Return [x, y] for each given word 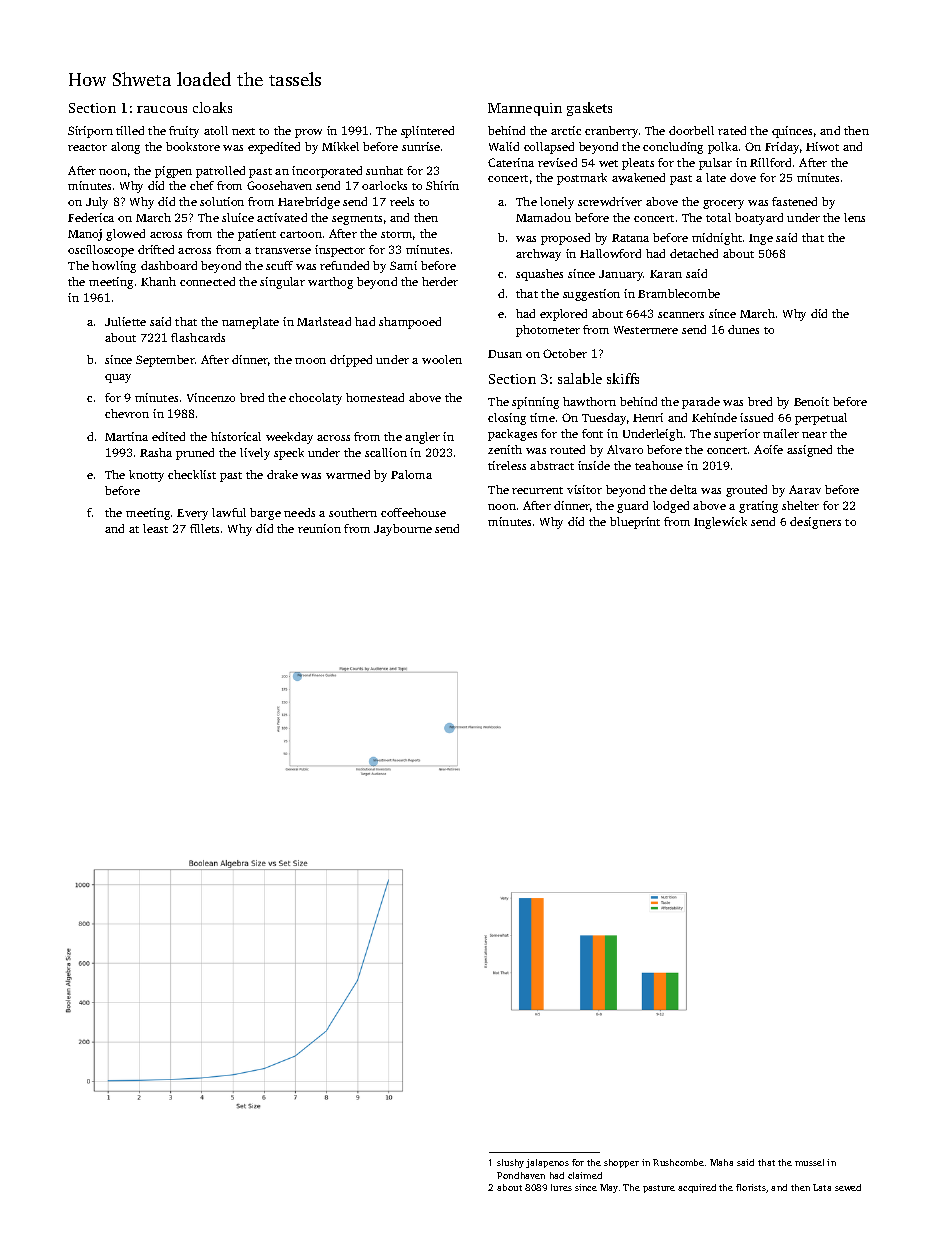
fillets [204, 528]
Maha [721, 1162]
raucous [162, 109]
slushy [510, 1163]
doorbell [691, 130]
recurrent [537, 490]
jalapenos [547, 1163]
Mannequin [525, 109]
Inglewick [720, 523]
